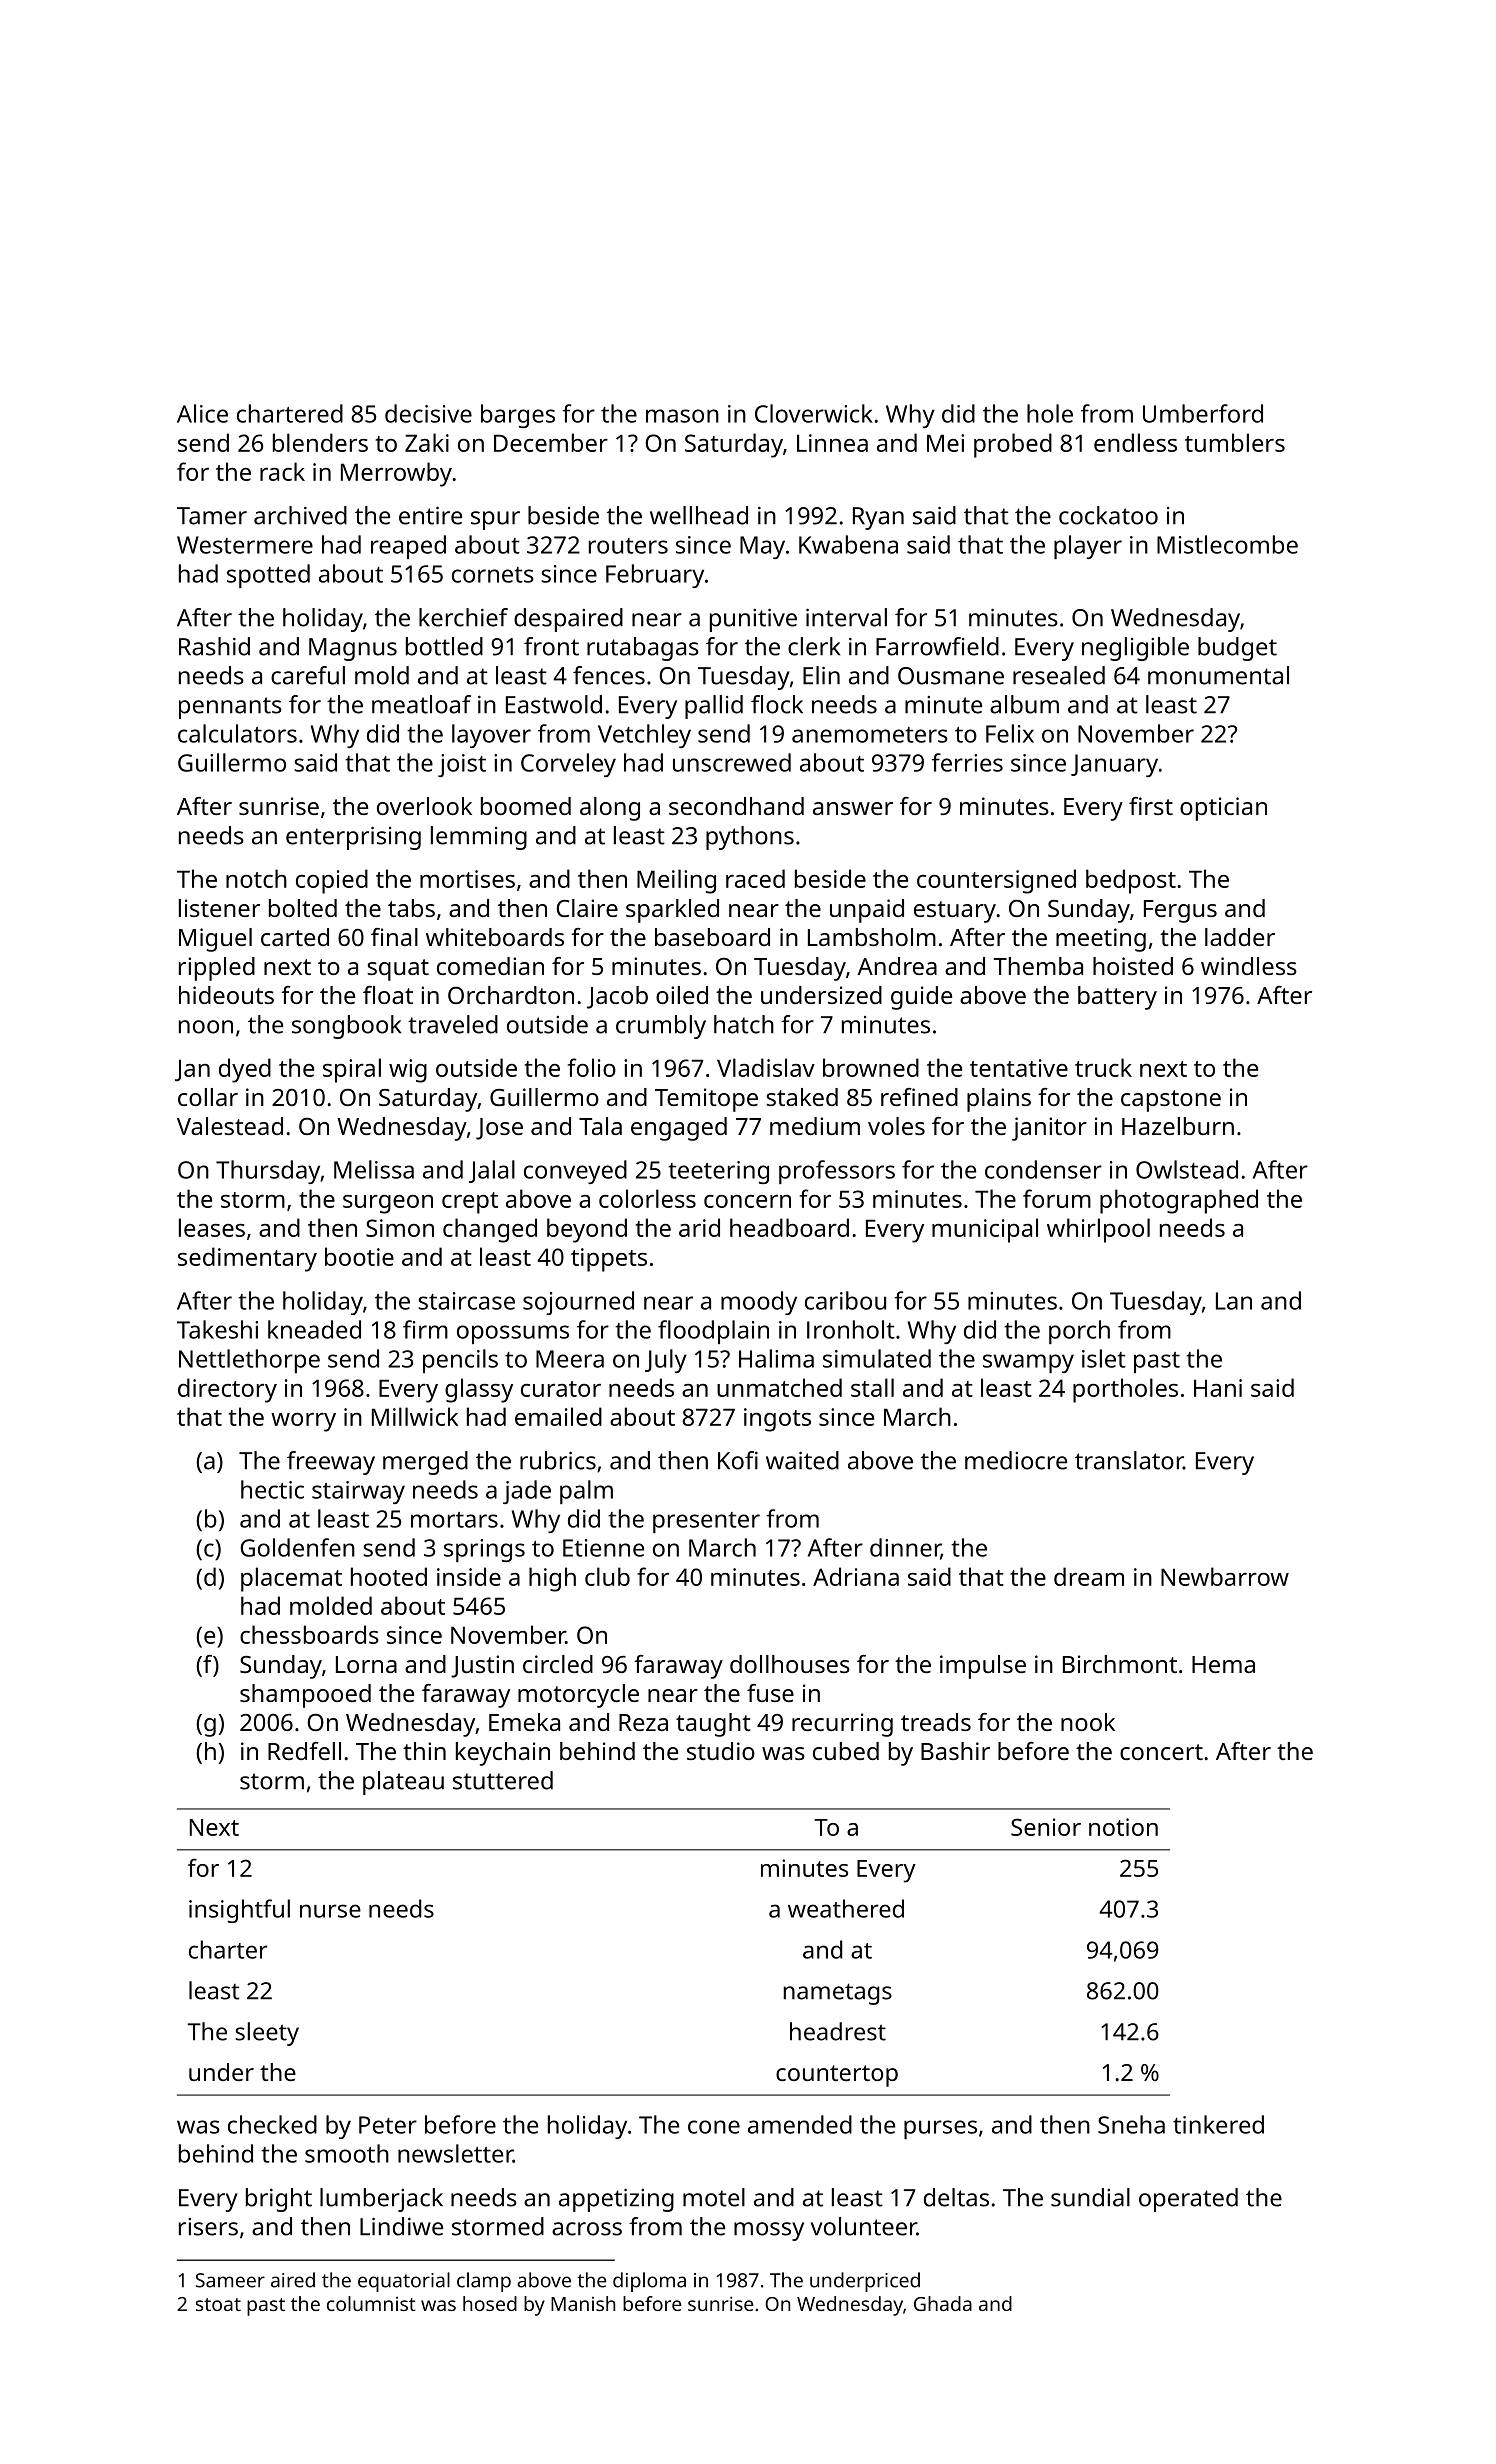  I want to click on clamp, so click(484, 2282).
